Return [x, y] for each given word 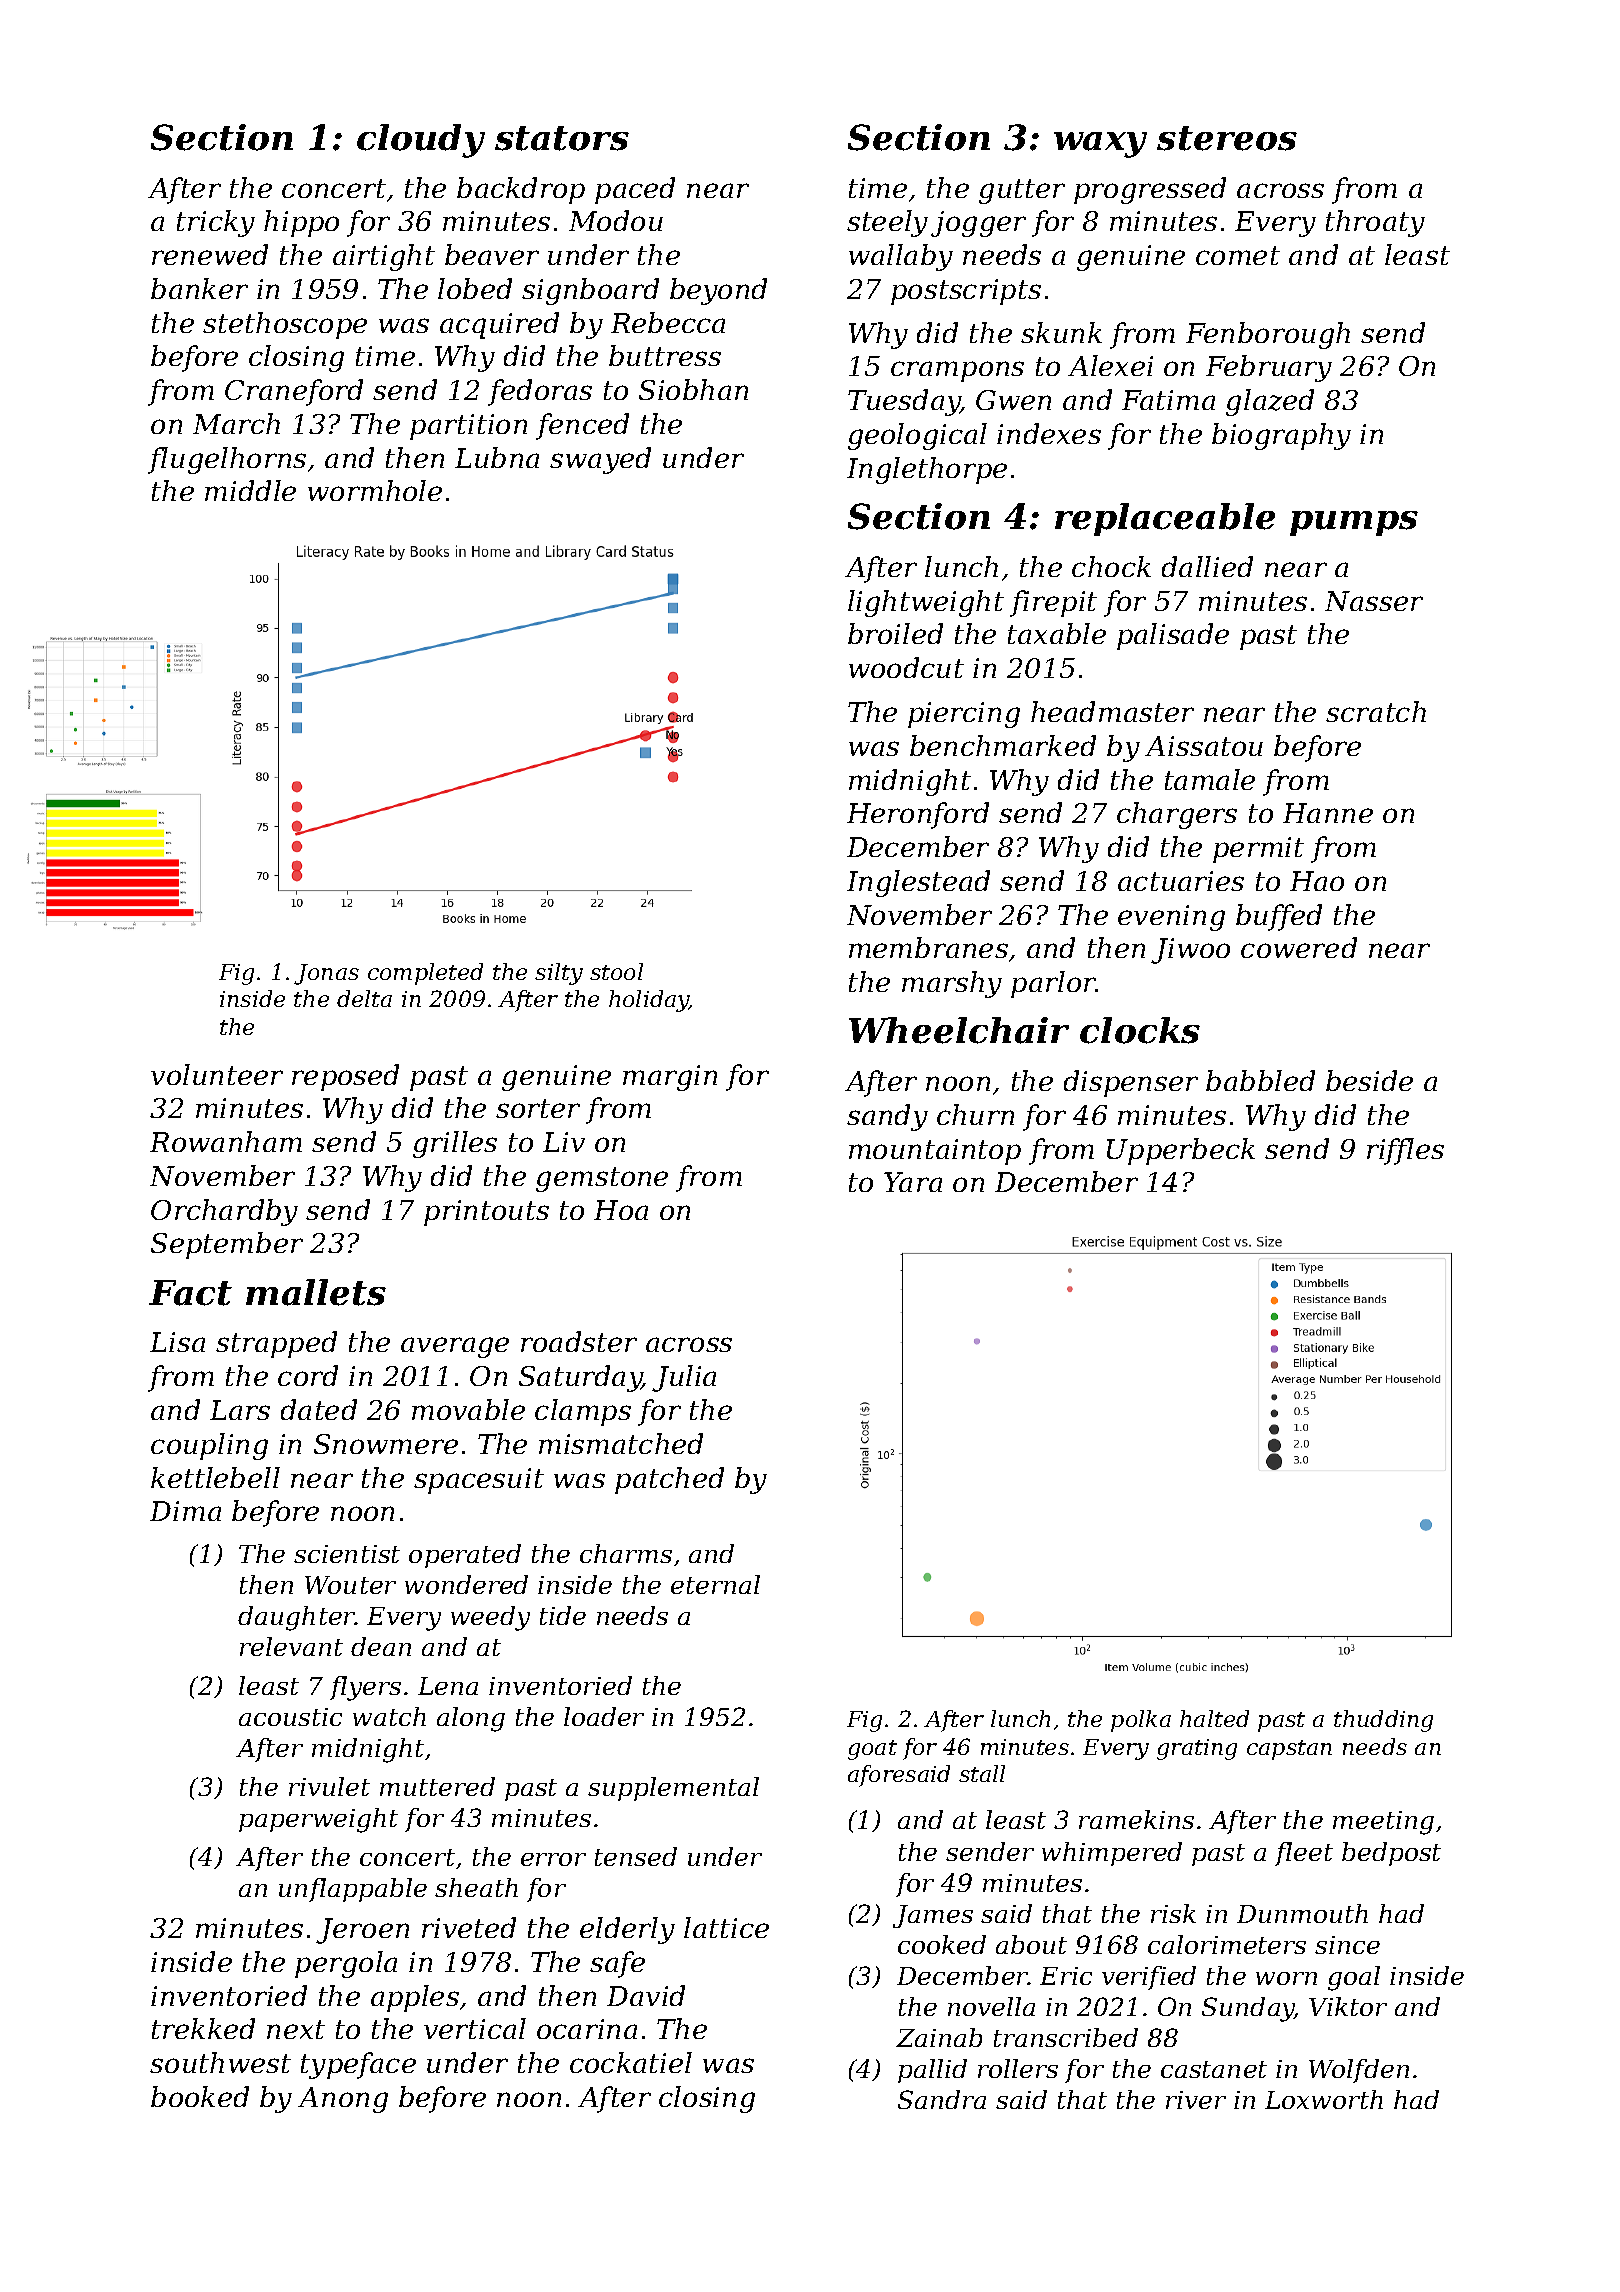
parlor [1053, 984]
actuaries [1181, 881]
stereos [1227, 138]
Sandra [942, 2099]
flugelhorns [227, 460]
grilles [455, 1144]
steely [887, 223]
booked [200, 2096]
